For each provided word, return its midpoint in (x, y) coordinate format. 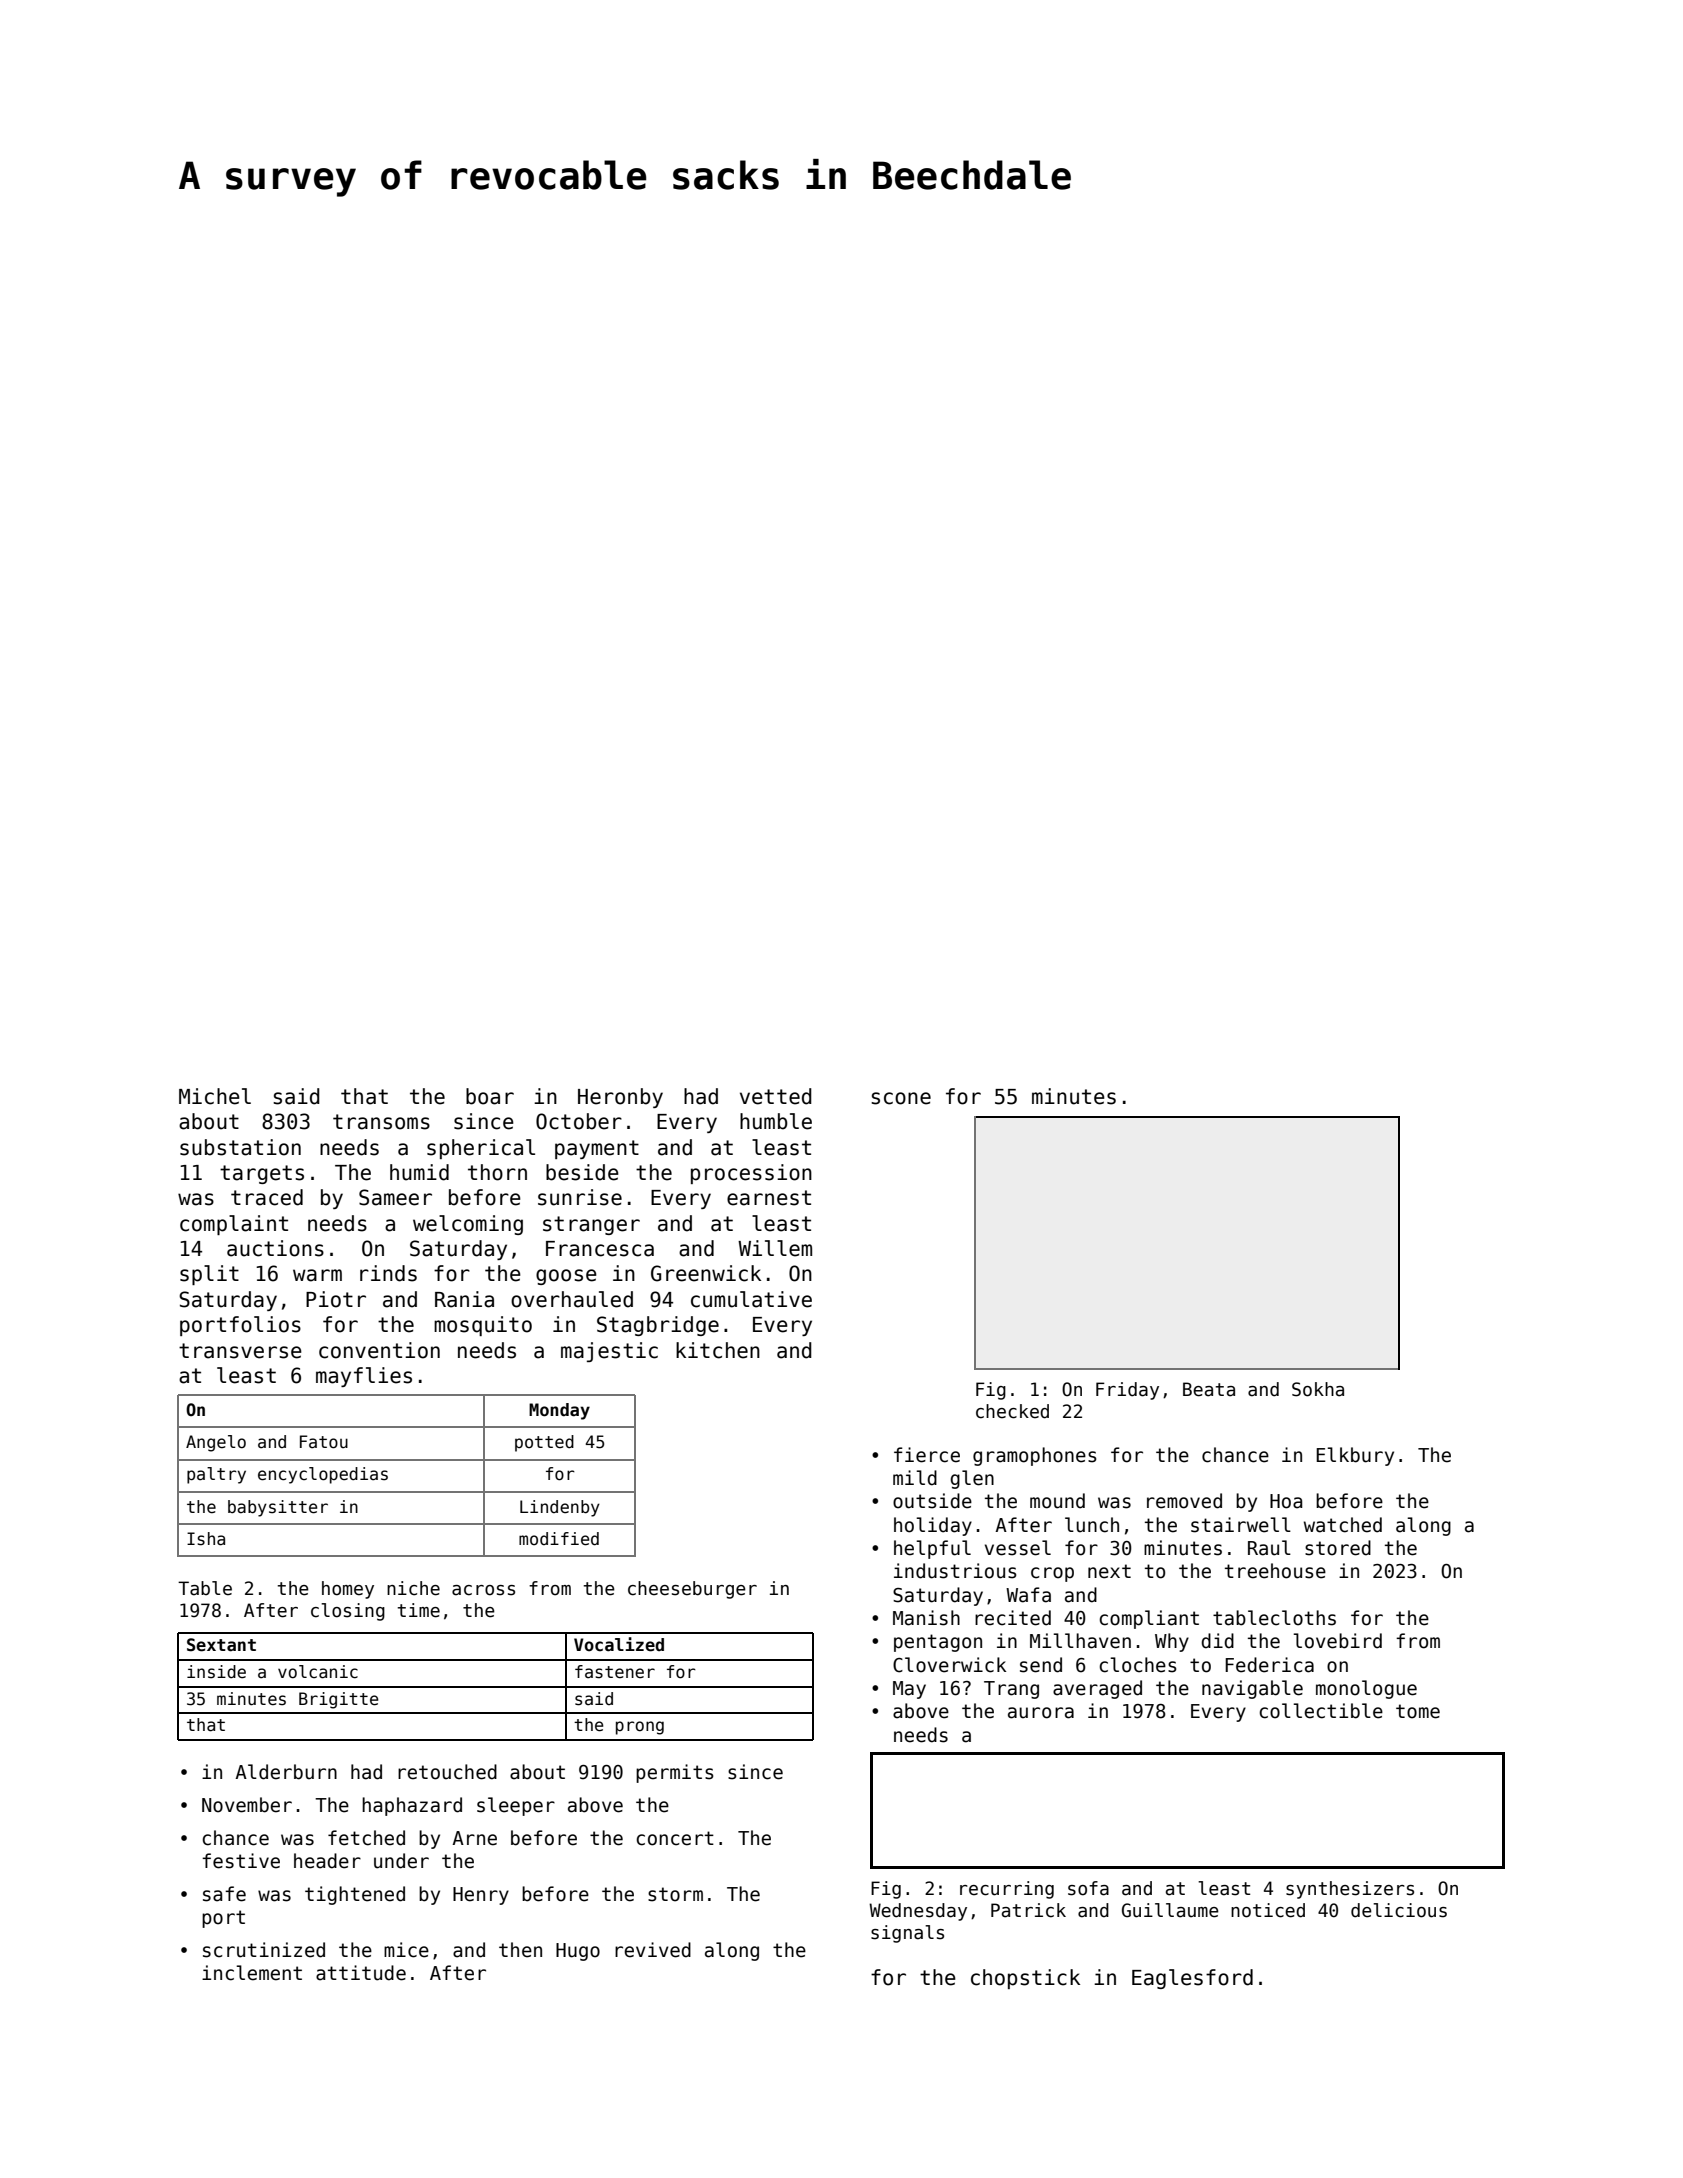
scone (901, 1098)
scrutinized (264, 1950)
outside (932, 1501)
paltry (216, 1475)
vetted (776, 1096)
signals (907, 1934)
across (483, 1590)
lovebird (1337, 1641)
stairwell (1241, 1525)
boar (490, 1096)
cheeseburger (692, 1590)
